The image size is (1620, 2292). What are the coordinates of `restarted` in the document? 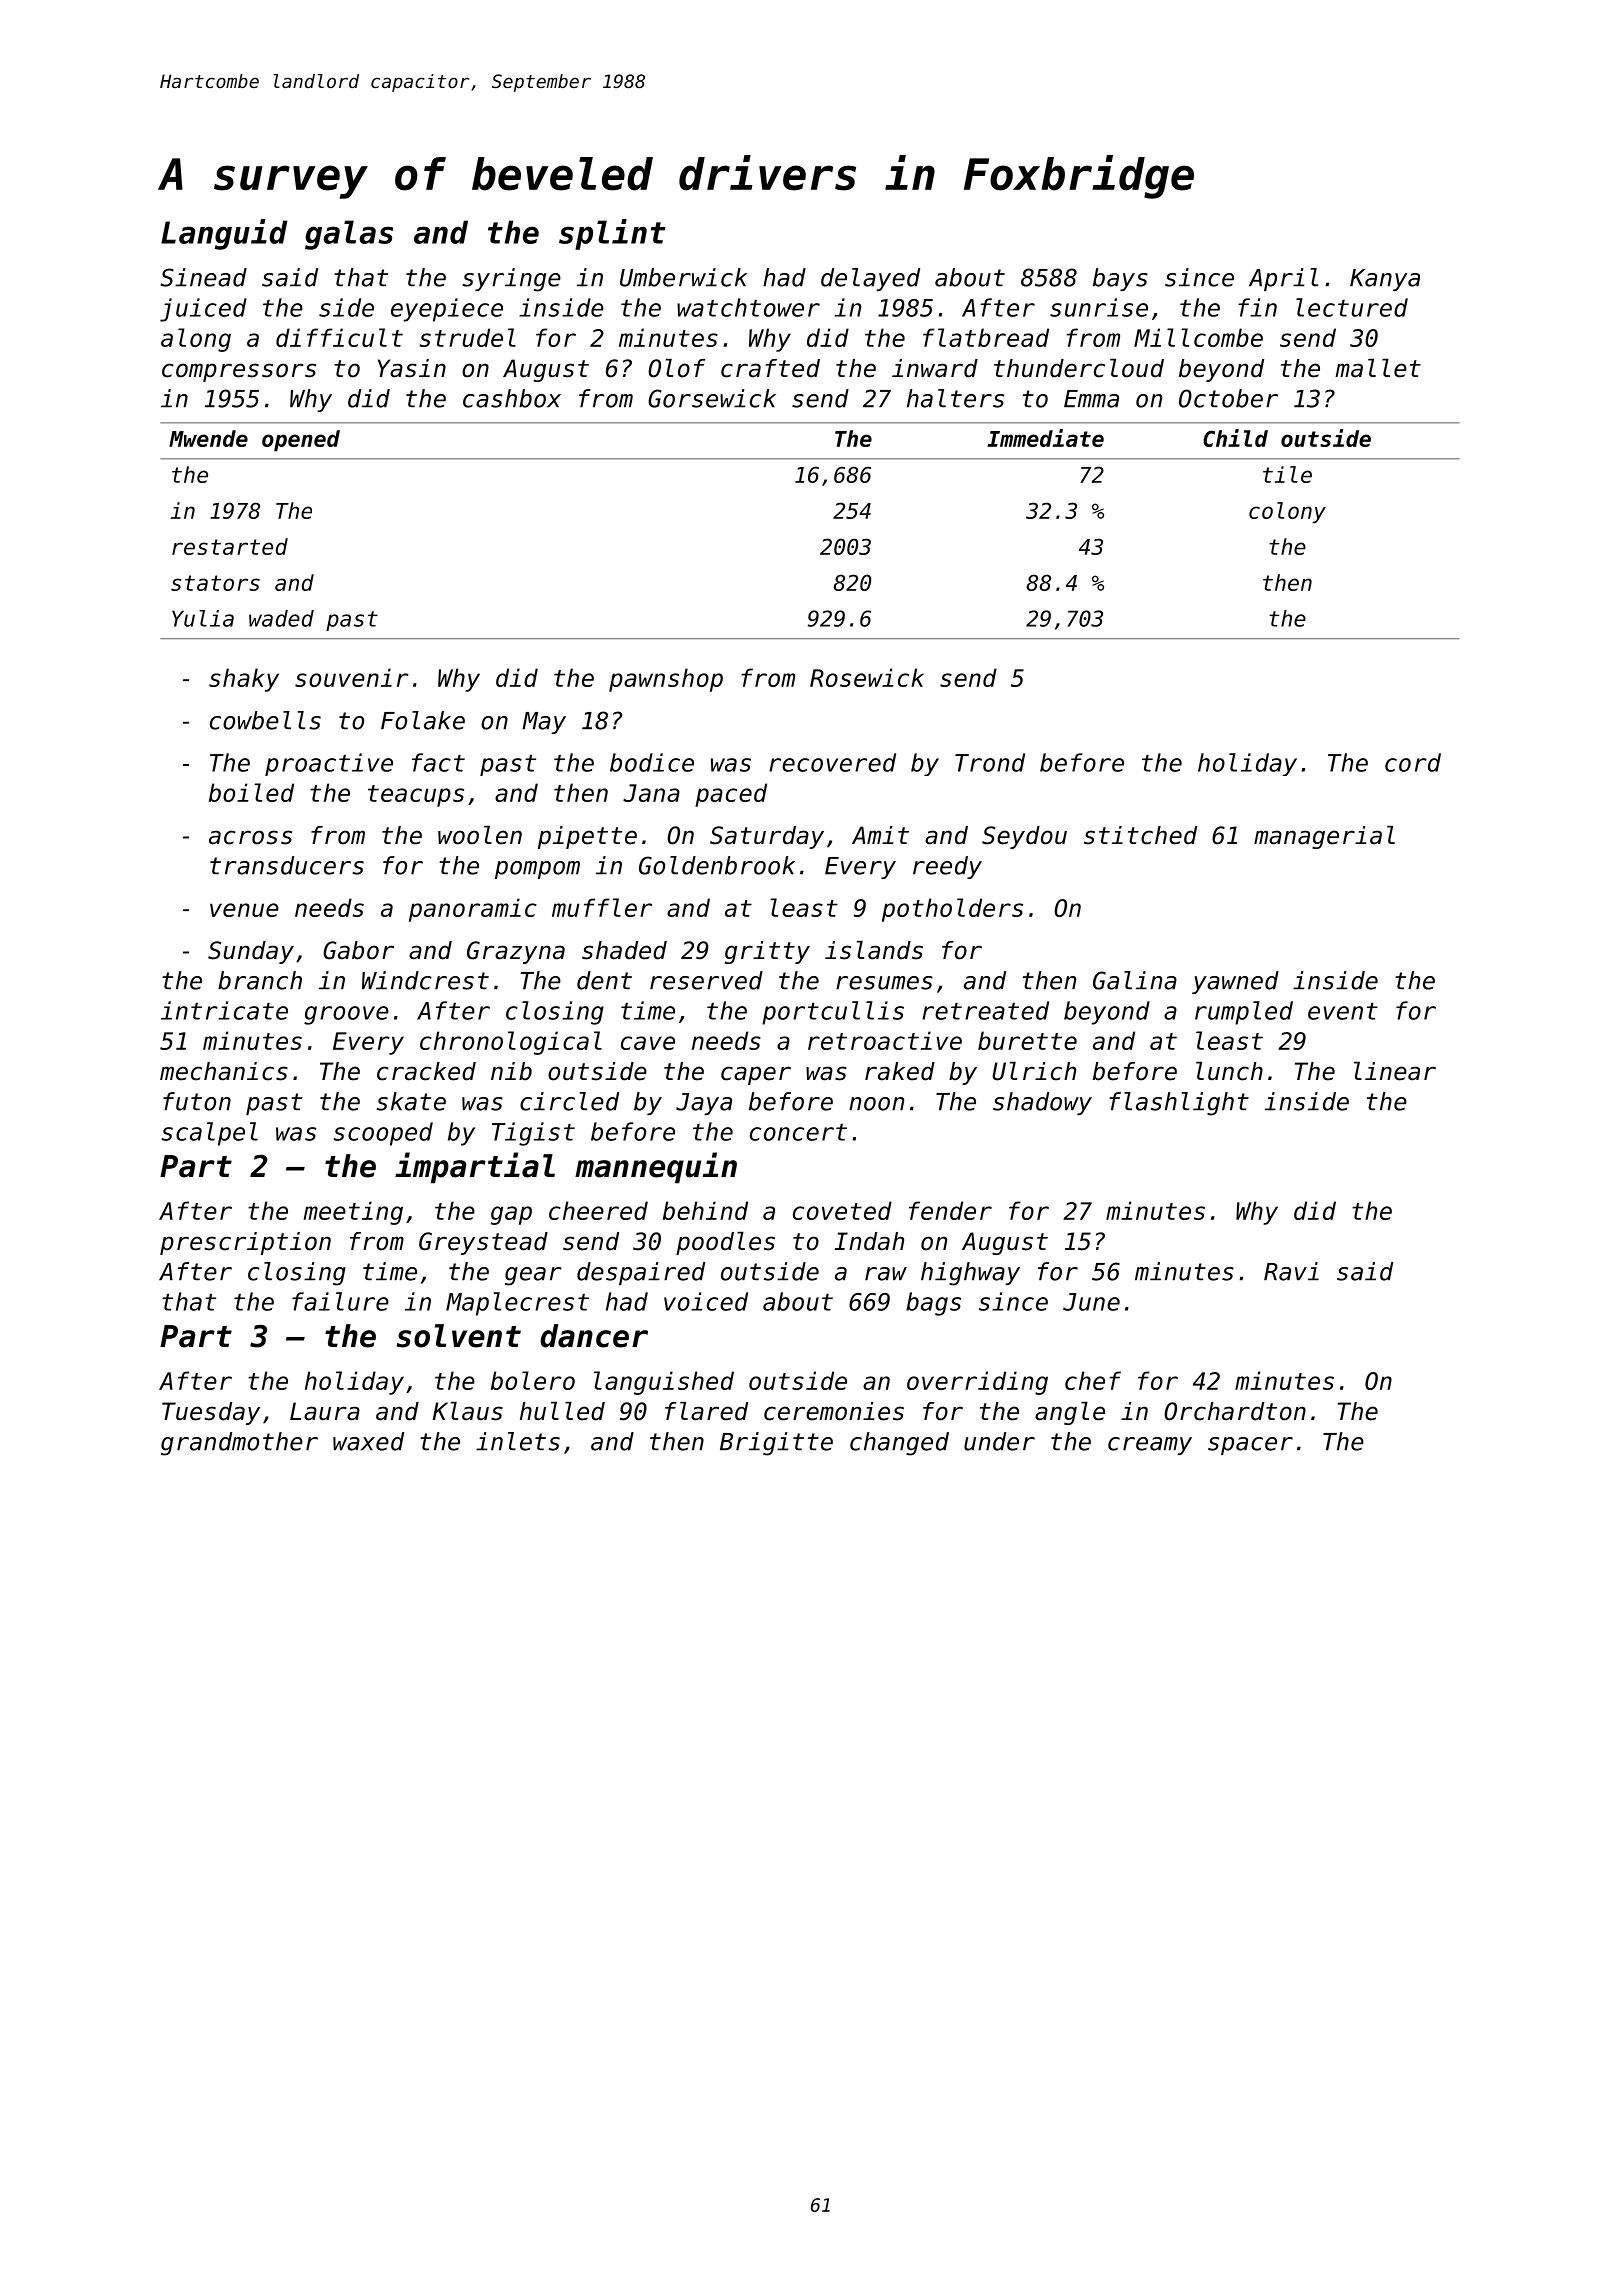 It's located at (230, 546).
